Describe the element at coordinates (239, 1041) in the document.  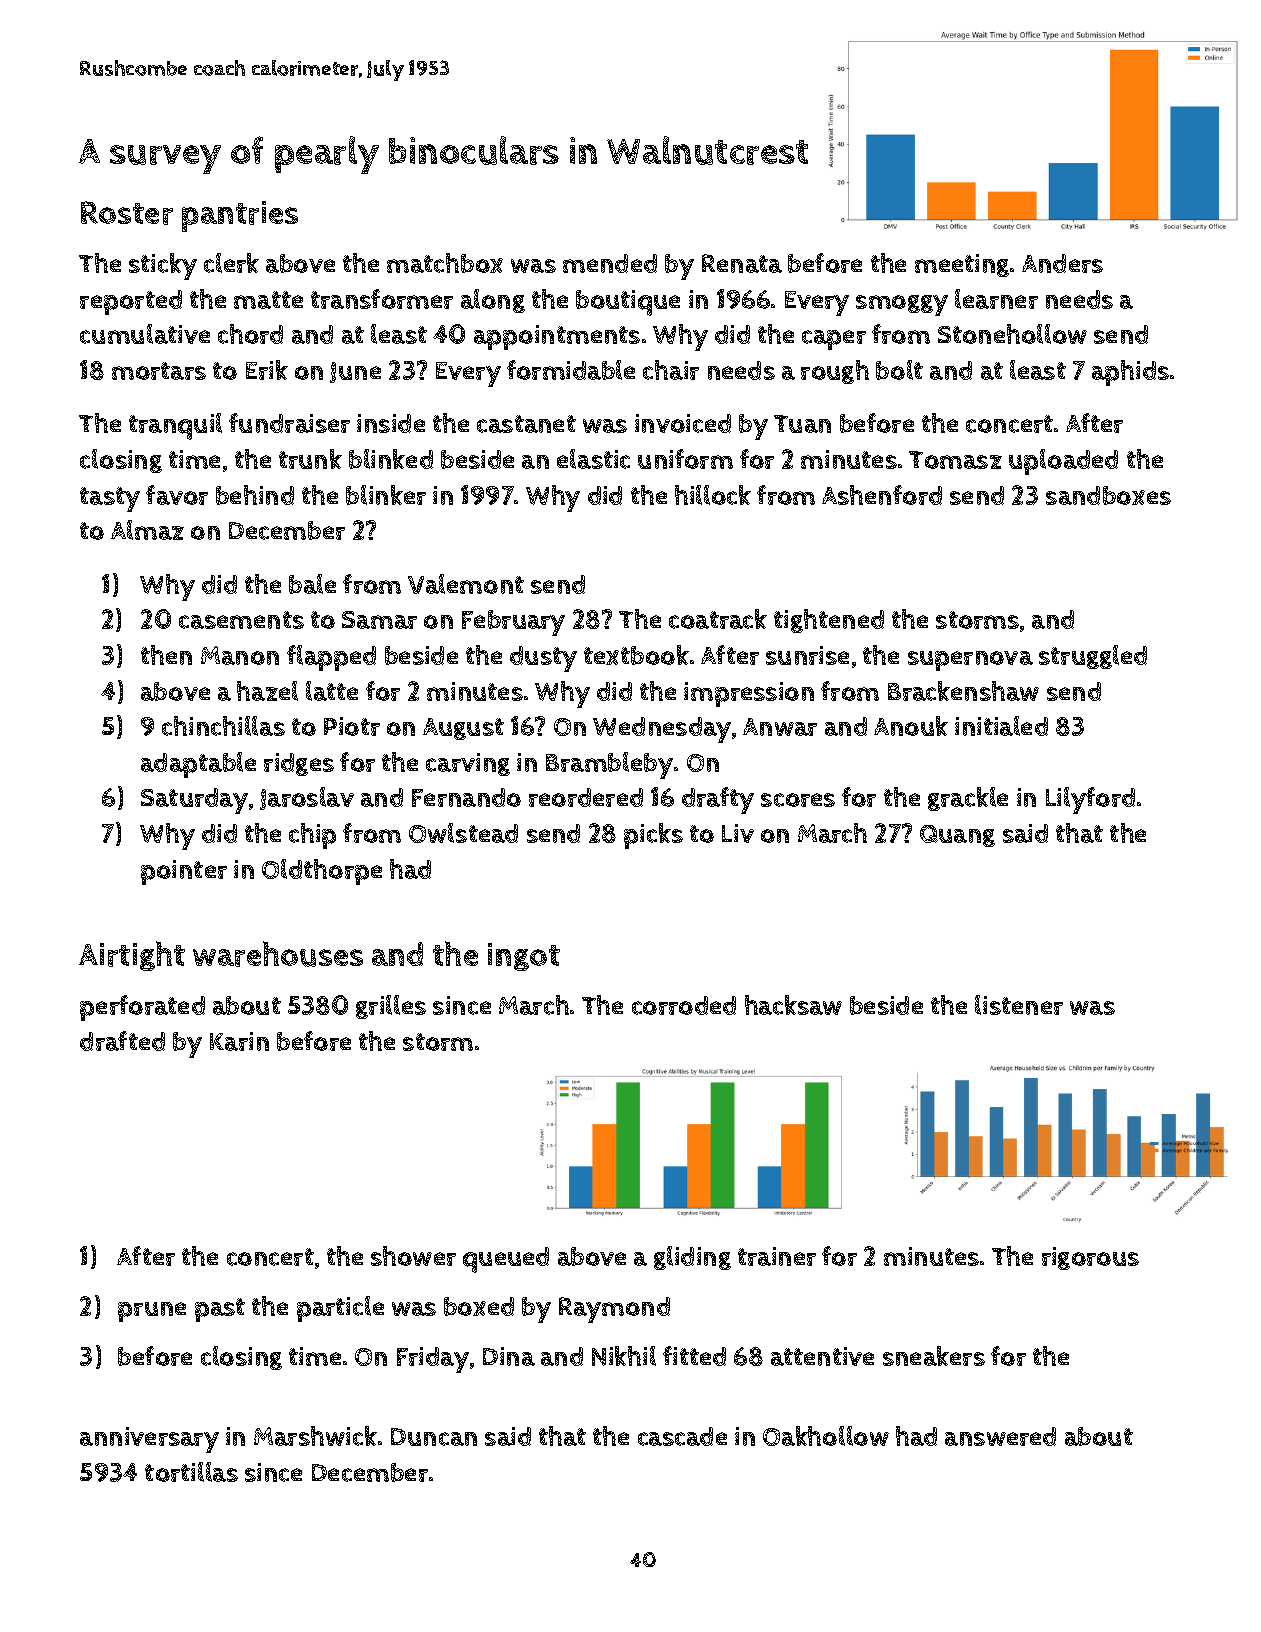
I see `Karin` at that location.
